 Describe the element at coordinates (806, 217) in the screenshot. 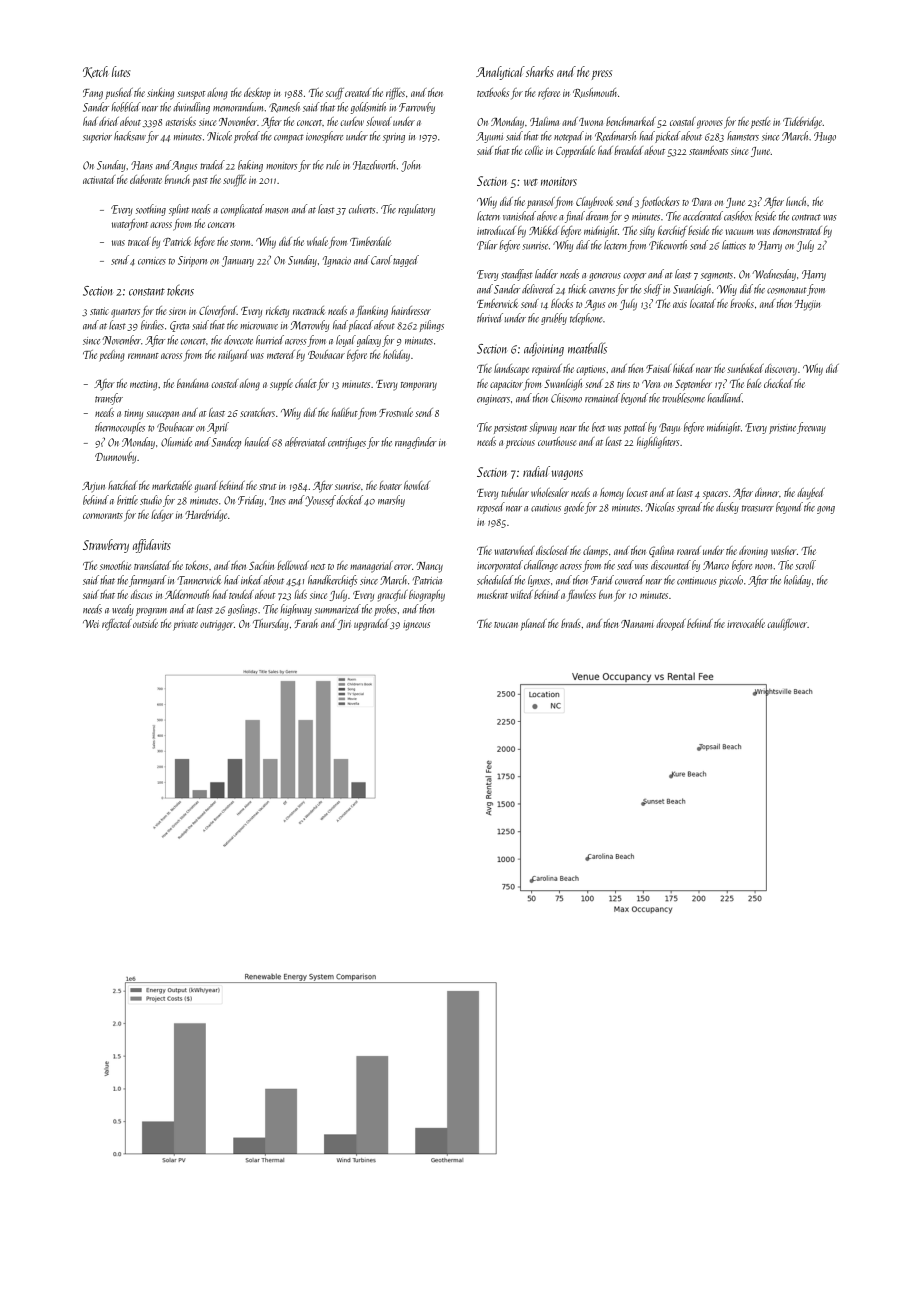

I see `contract` at that location.
